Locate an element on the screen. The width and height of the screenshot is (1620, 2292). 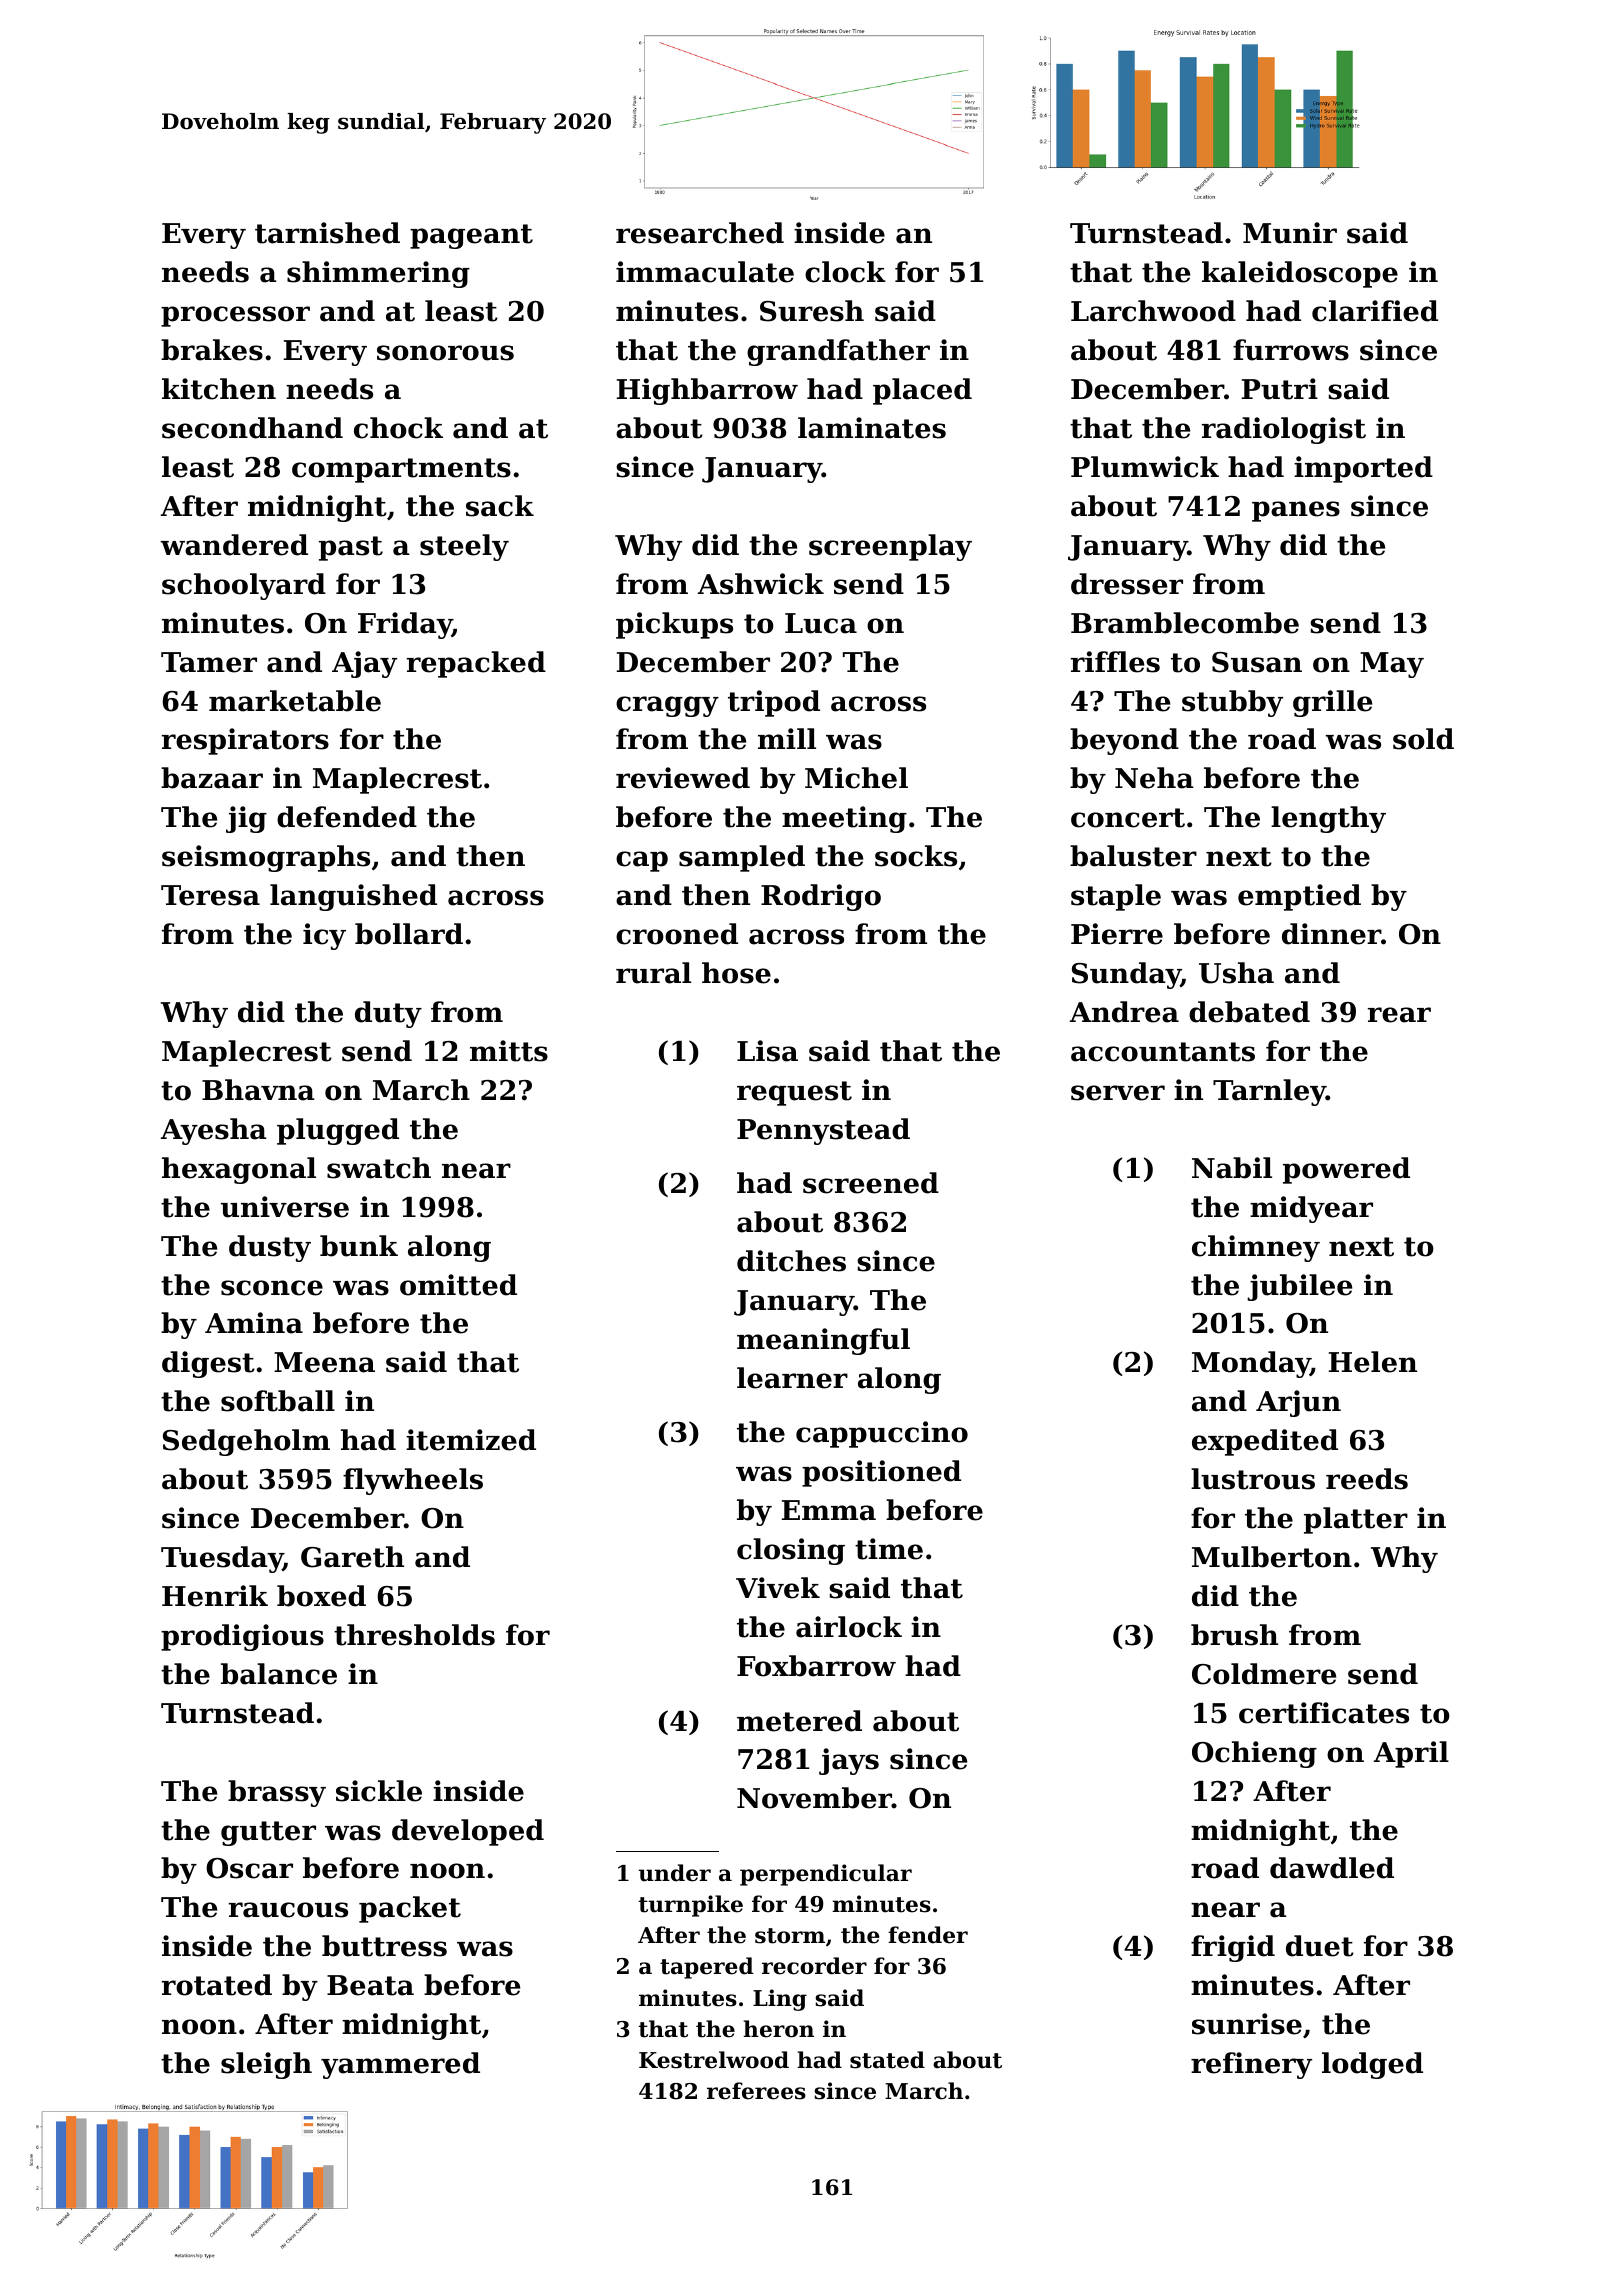
bazaar is located at coordinates (212, 778).
